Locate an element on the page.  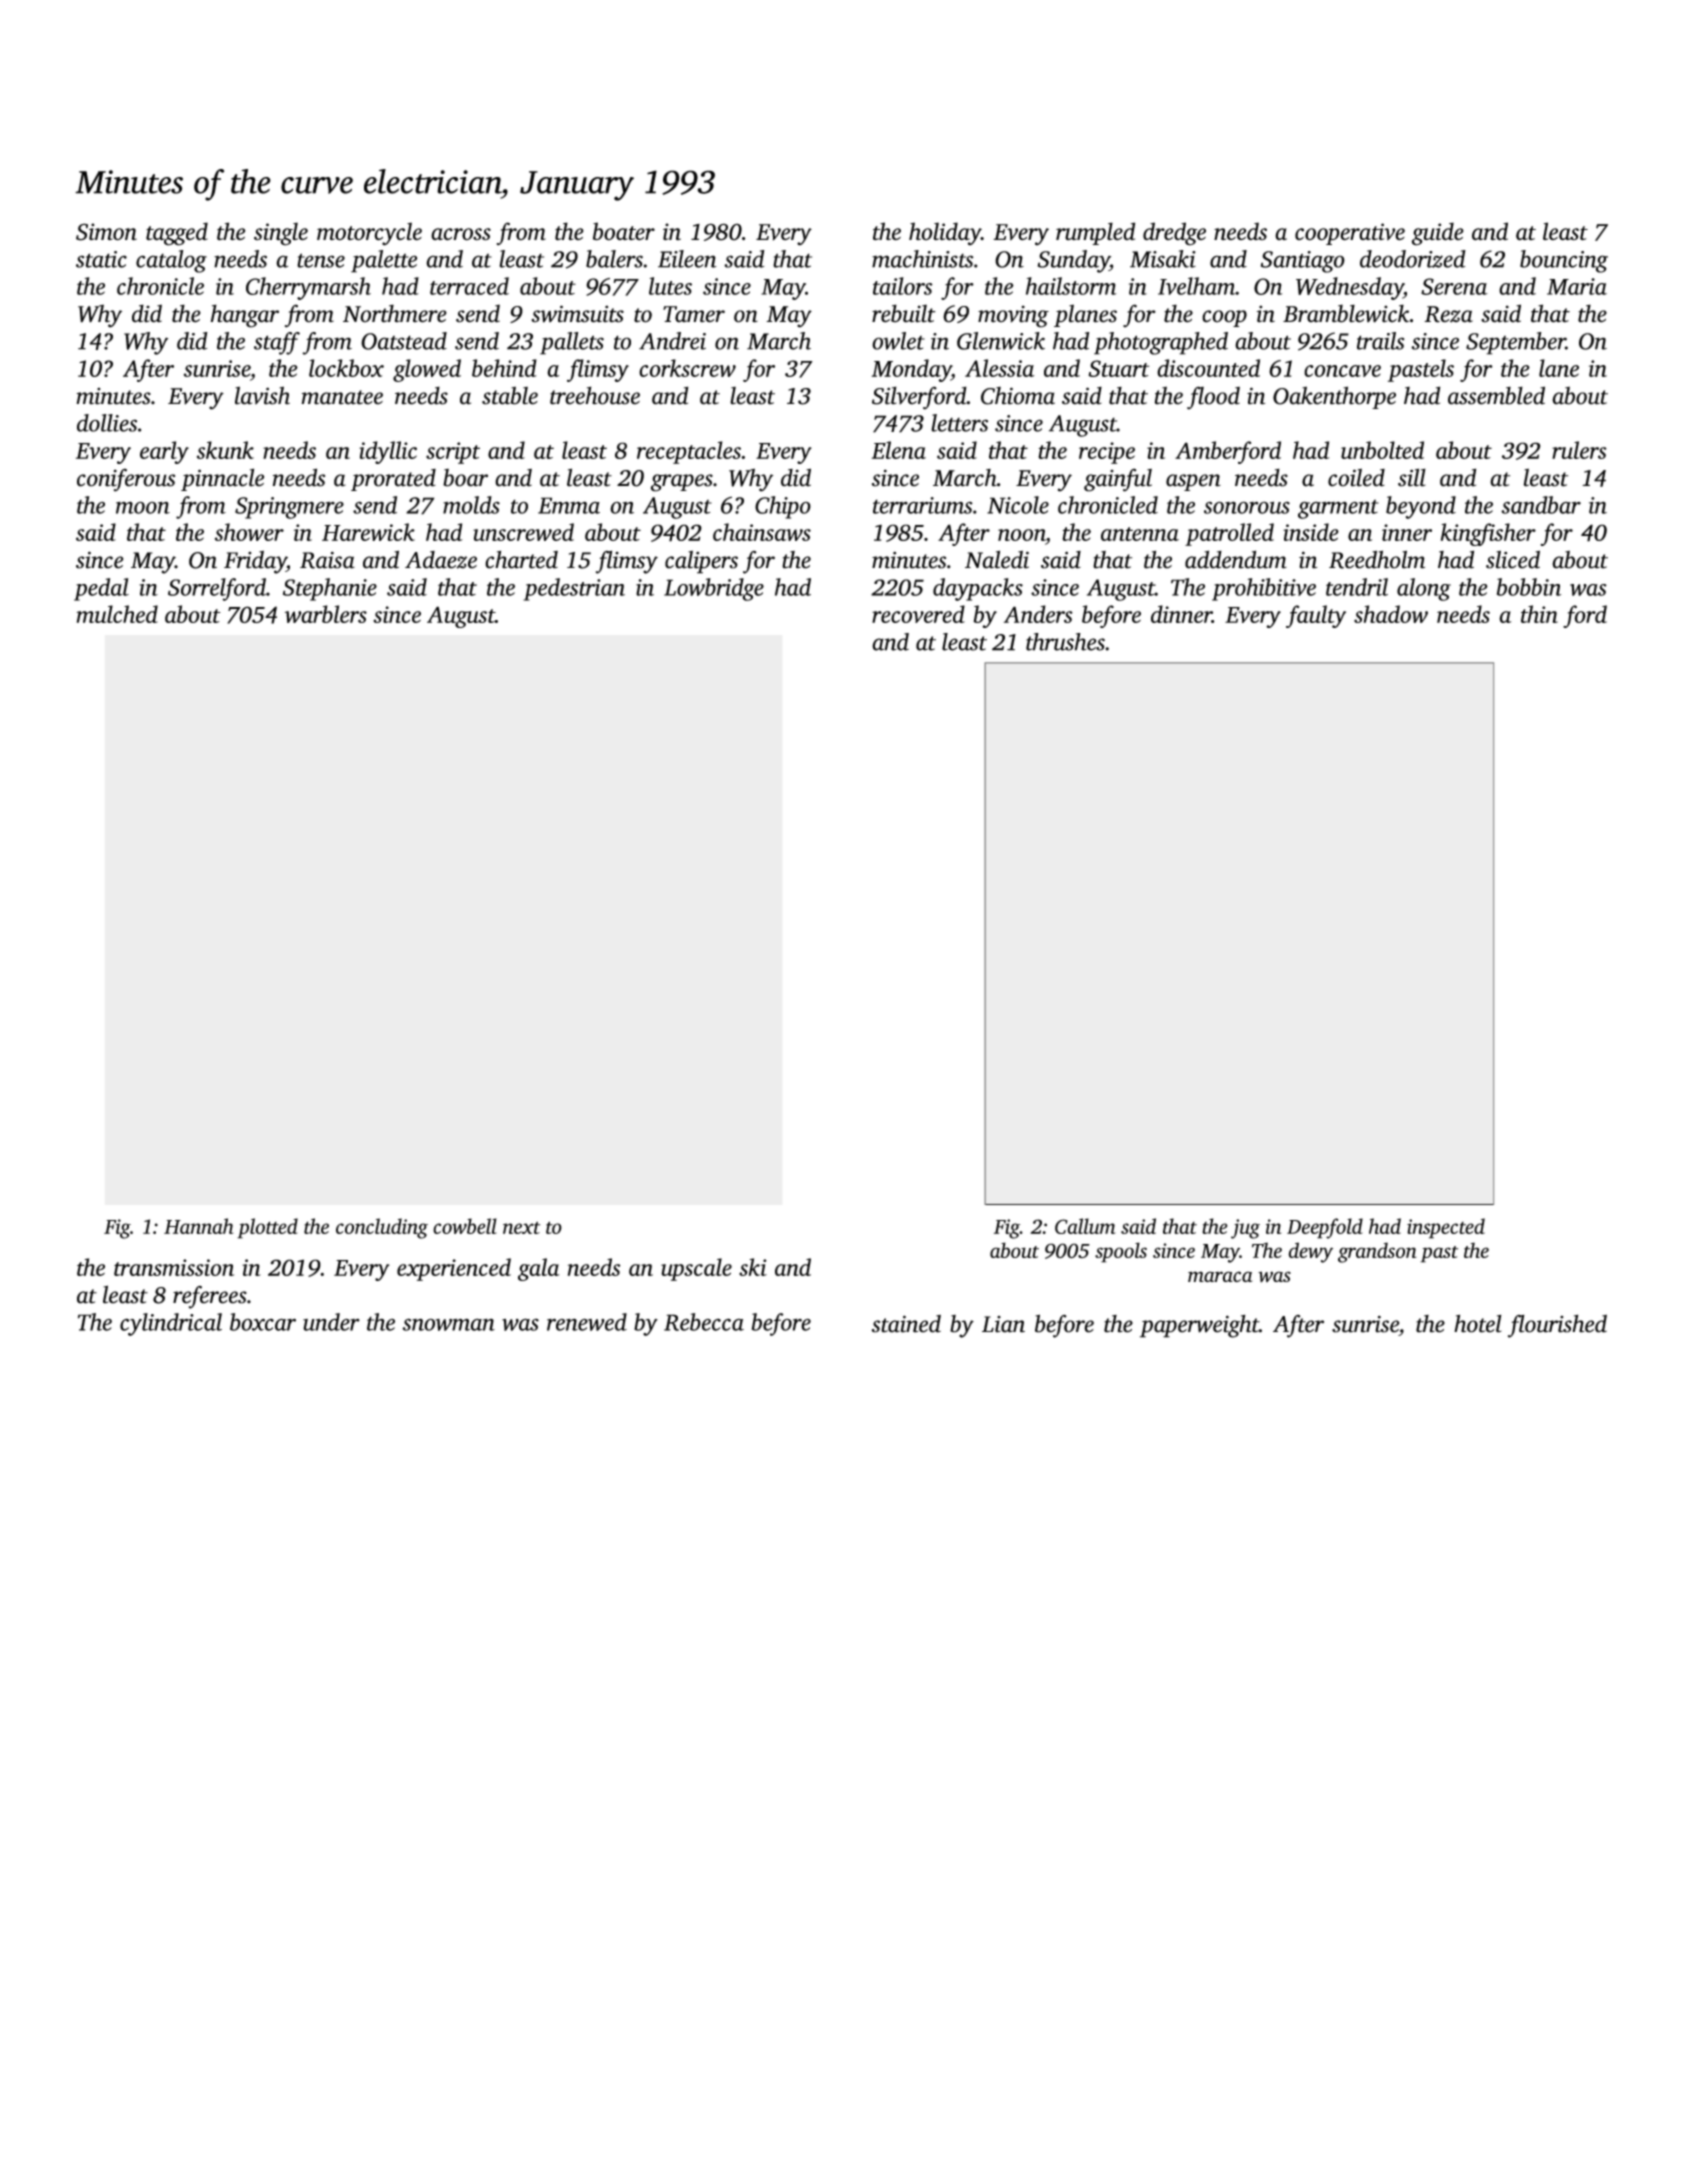
Callum is located at coordinates (1085, 1226).
